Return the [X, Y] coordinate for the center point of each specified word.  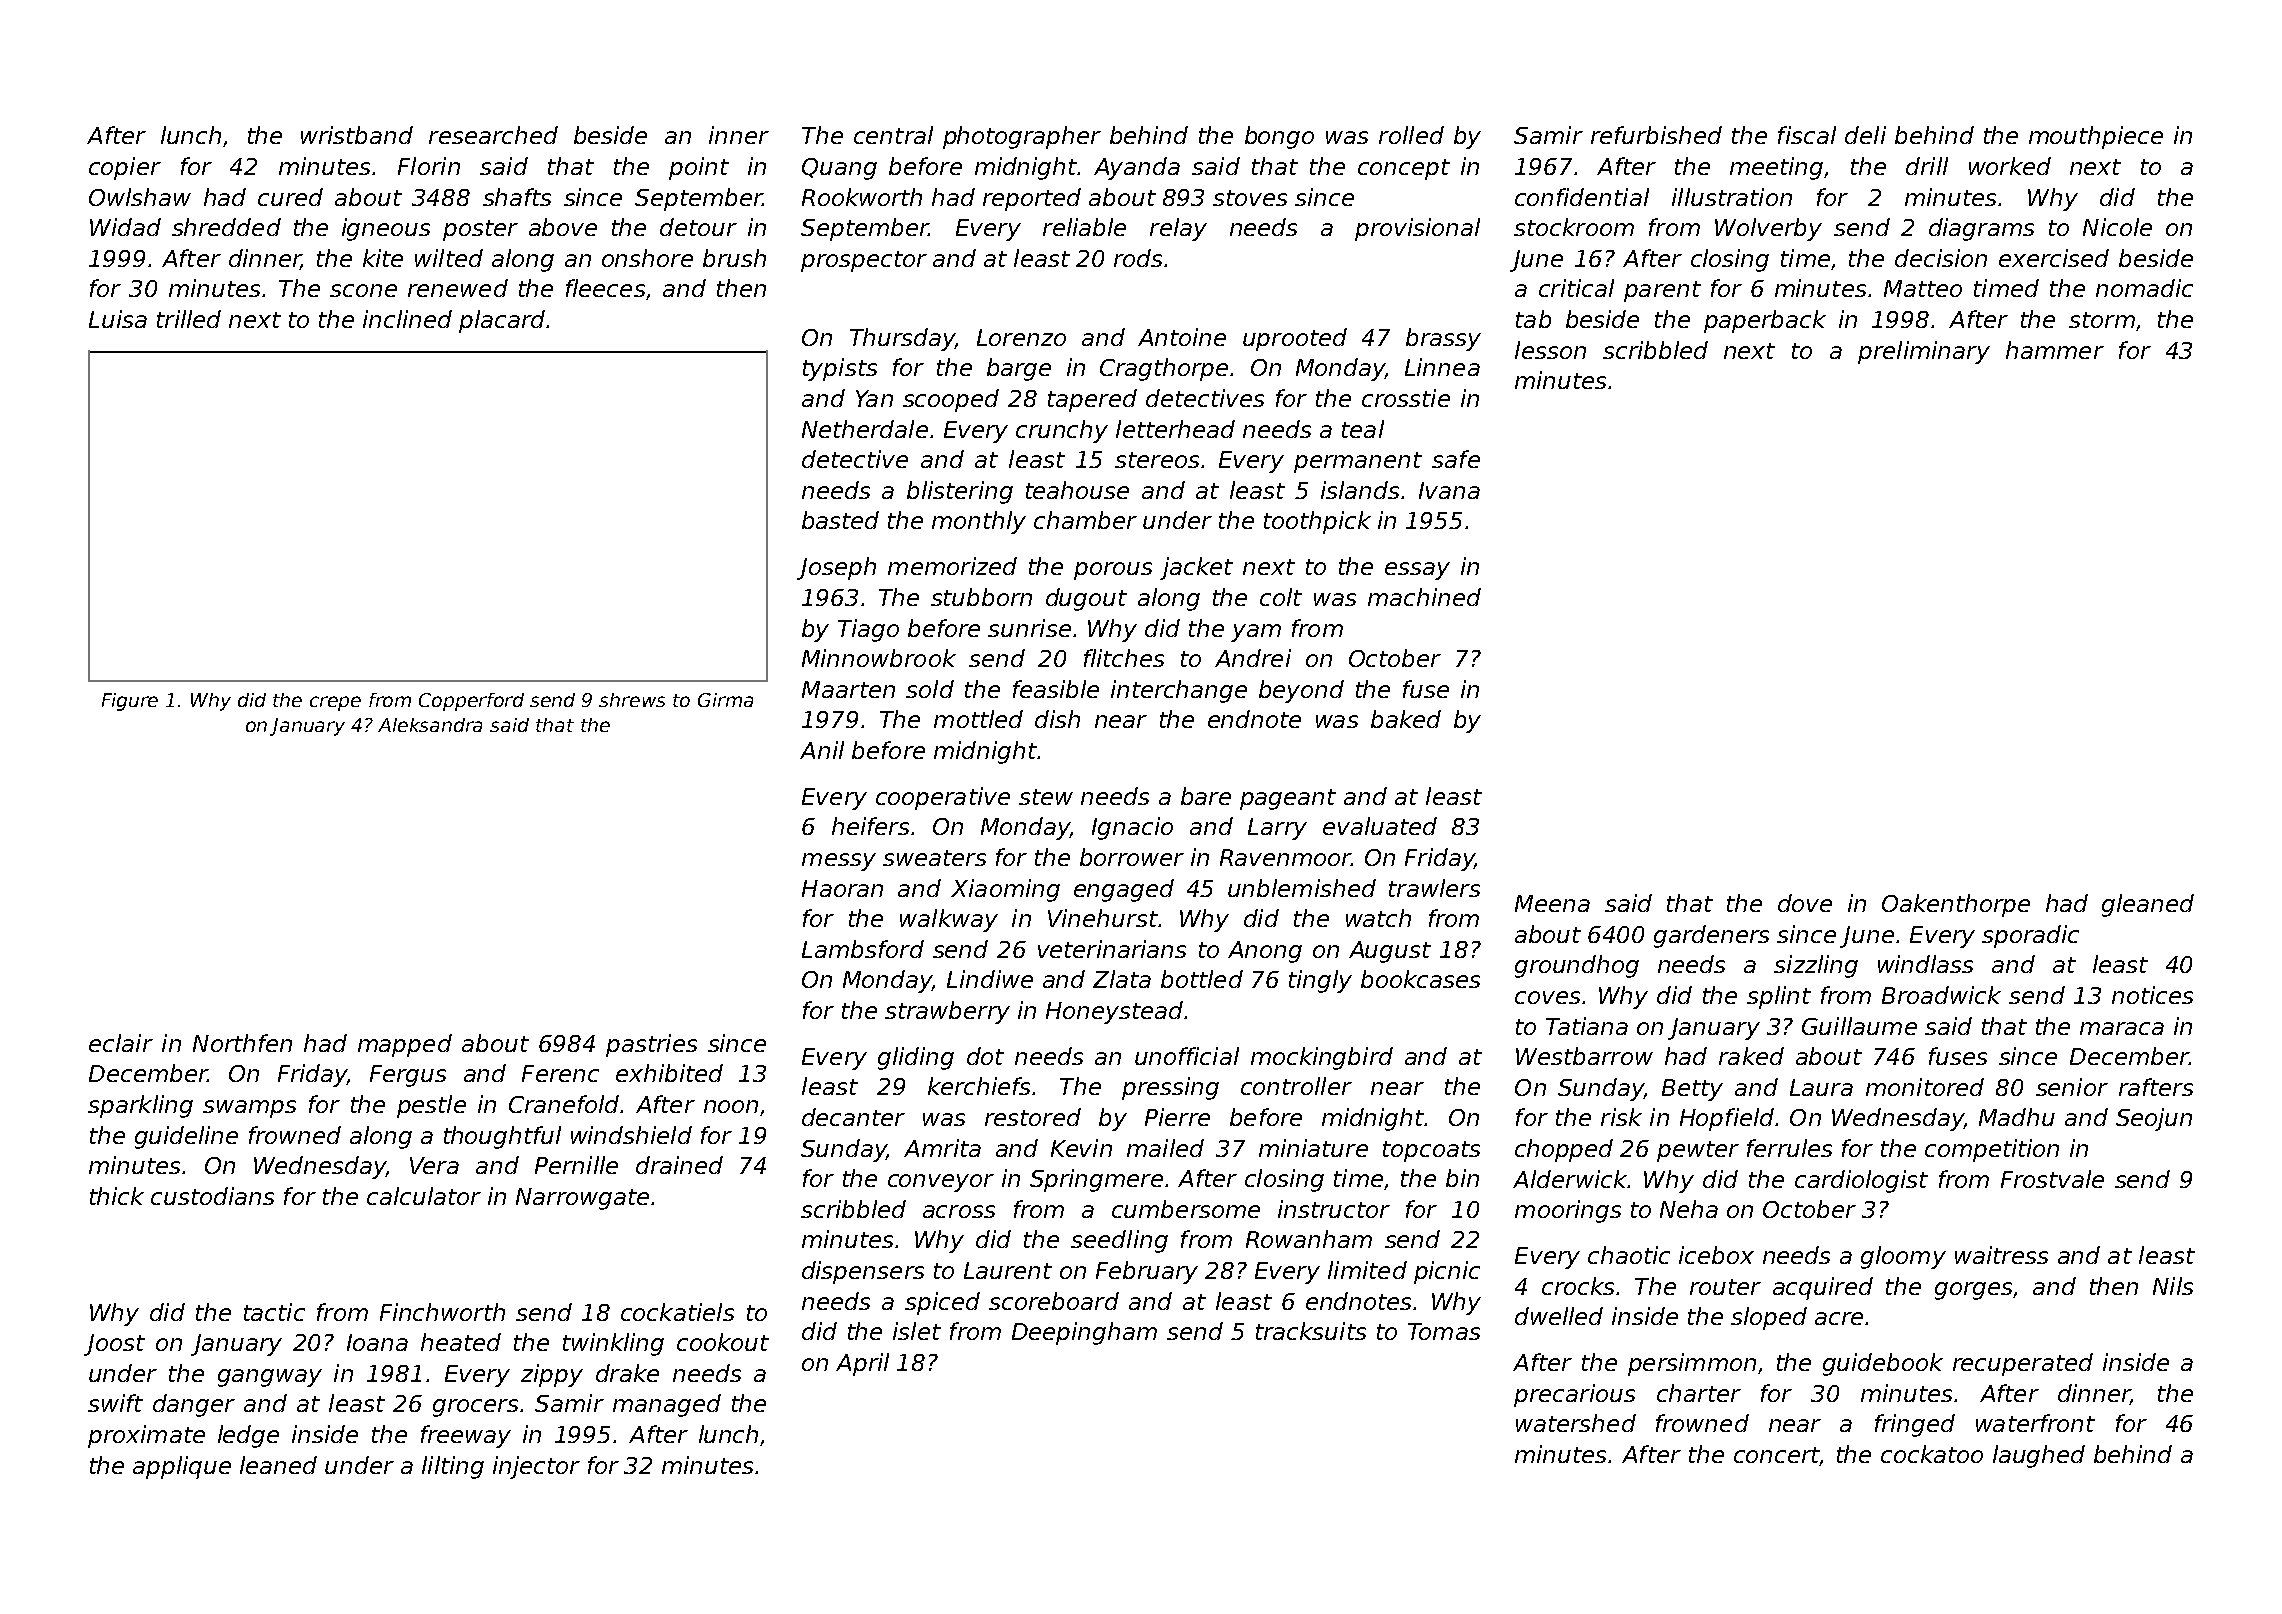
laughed [2039, 1456]
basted [840, 520]
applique [182, 1467]
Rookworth [862, 197]
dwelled [1559, 1316]
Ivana [1449, 490]
